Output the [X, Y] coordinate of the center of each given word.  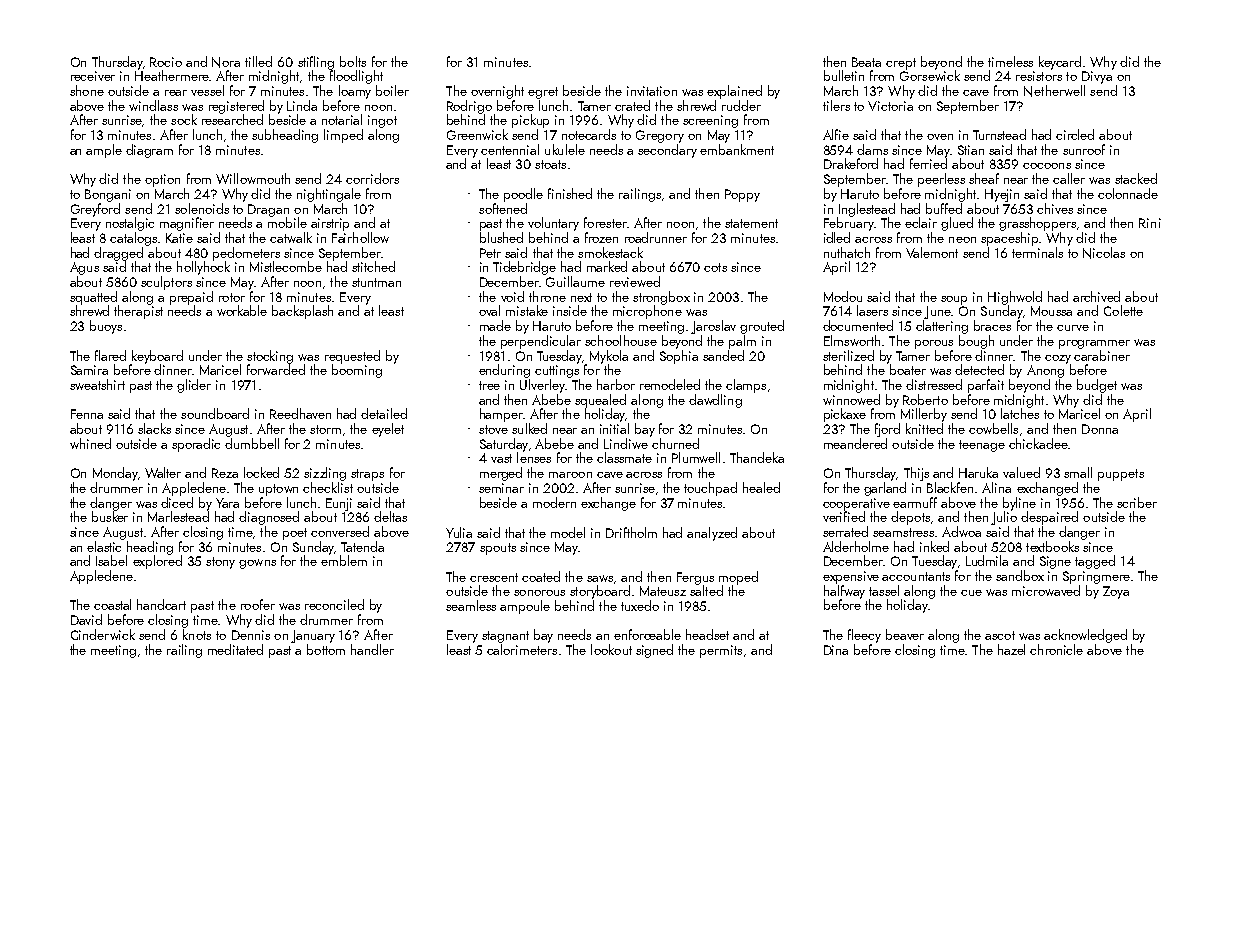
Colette [1123, 310]
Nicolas [1104, 253]
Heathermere [172, 75]
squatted [93, 298]
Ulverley [542, 386]
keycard [1060, 63]
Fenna [87, 414]
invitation [652, 91]
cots [715, 267]
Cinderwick [103, 634]
